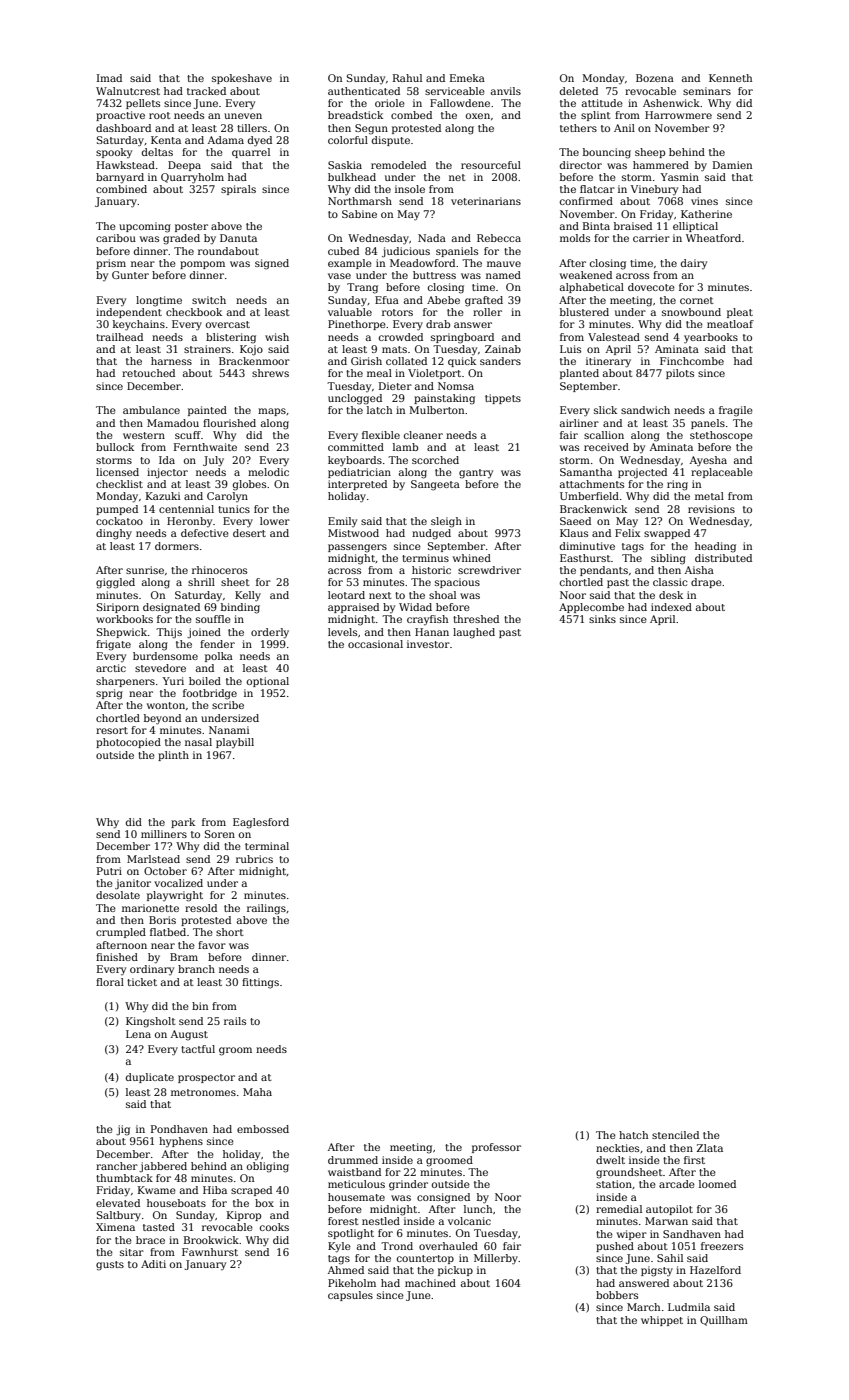 This screenshot has height=1400, width=849. I want to click on meatloaf, so click(730, 324).
